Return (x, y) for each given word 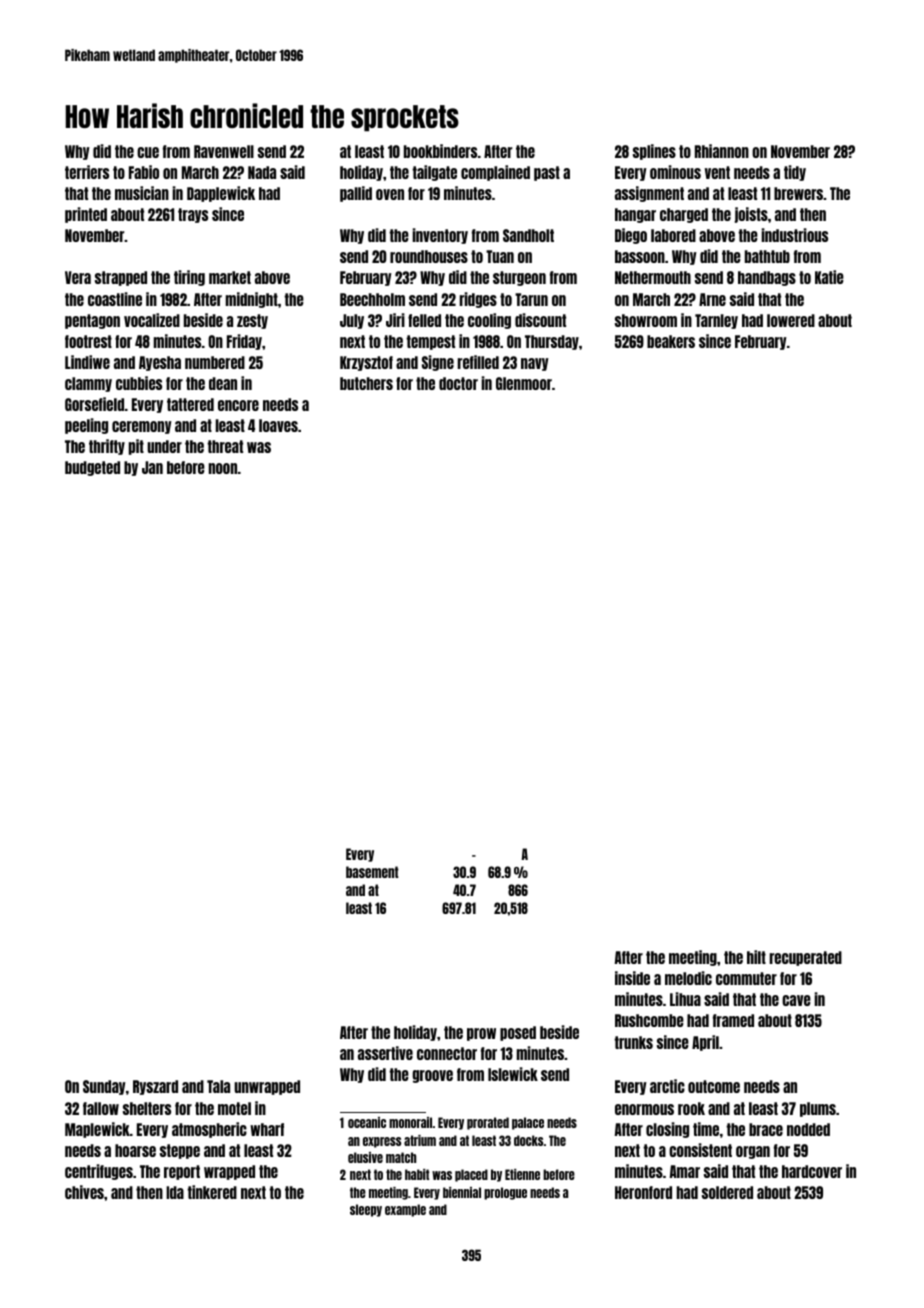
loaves (278, 425)
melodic (688, 978)
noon (223, 468)
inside (632, 978)
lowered (791, 320)
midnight (252, 300)
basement (372, 872)
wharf (267, 1129)
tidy (795, 173)
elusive (365, 1157)
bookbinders (440, 151)
